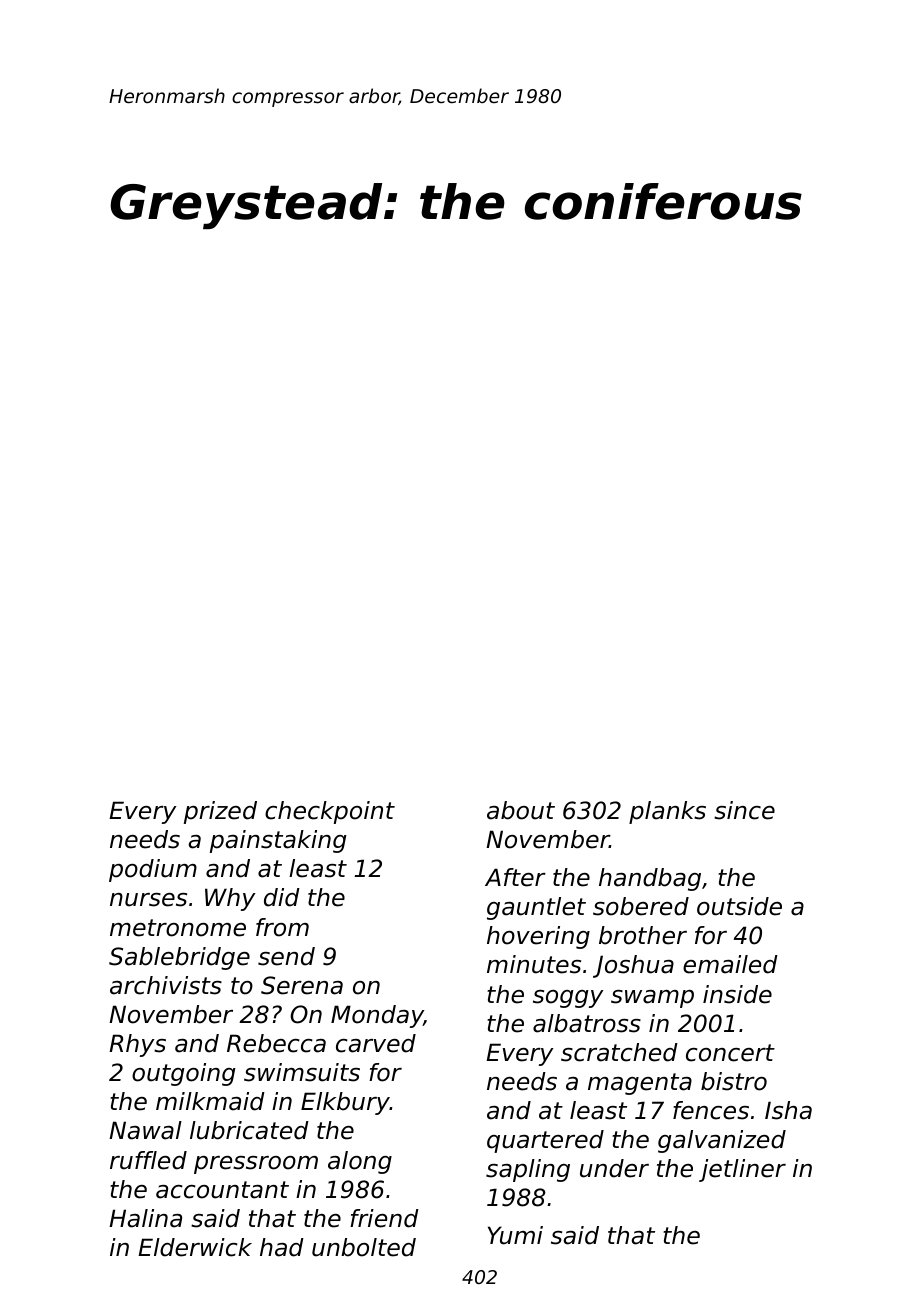  What do you see at coordinates (667, 812) in the page?
I see `planks` at bounding box center [667, 812].
